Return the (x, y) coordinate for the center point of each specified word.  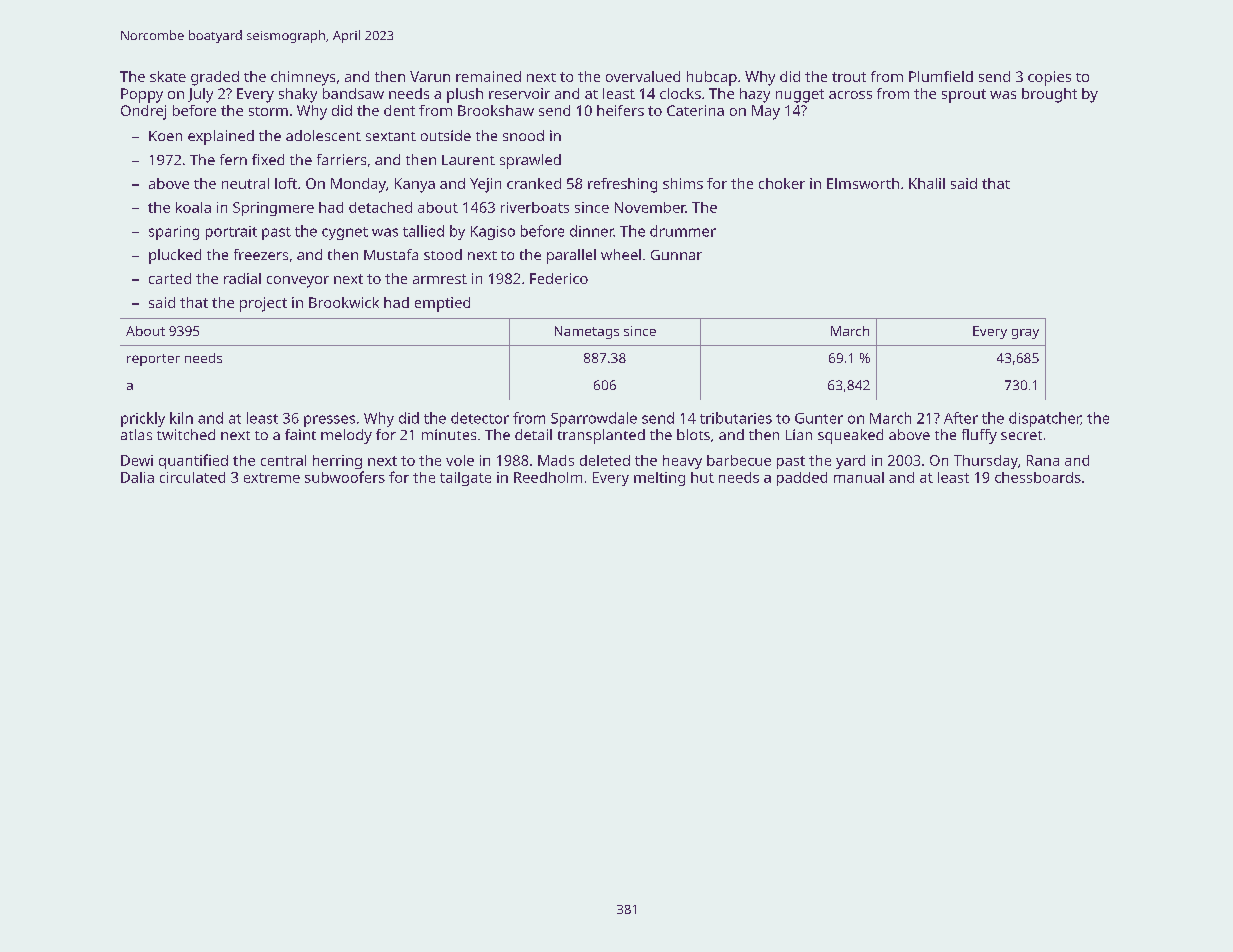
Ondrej (143, 112)
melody (346, 436)
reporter (153, 360)
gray (1025, 334)
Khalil (927, 183)
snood (523, 135)
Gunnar (676, 255)
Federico (559, 278)
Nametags (587, 332)
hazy (755, 95)
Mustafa (391, 254)
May (766, 112)
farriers (341, 159)
